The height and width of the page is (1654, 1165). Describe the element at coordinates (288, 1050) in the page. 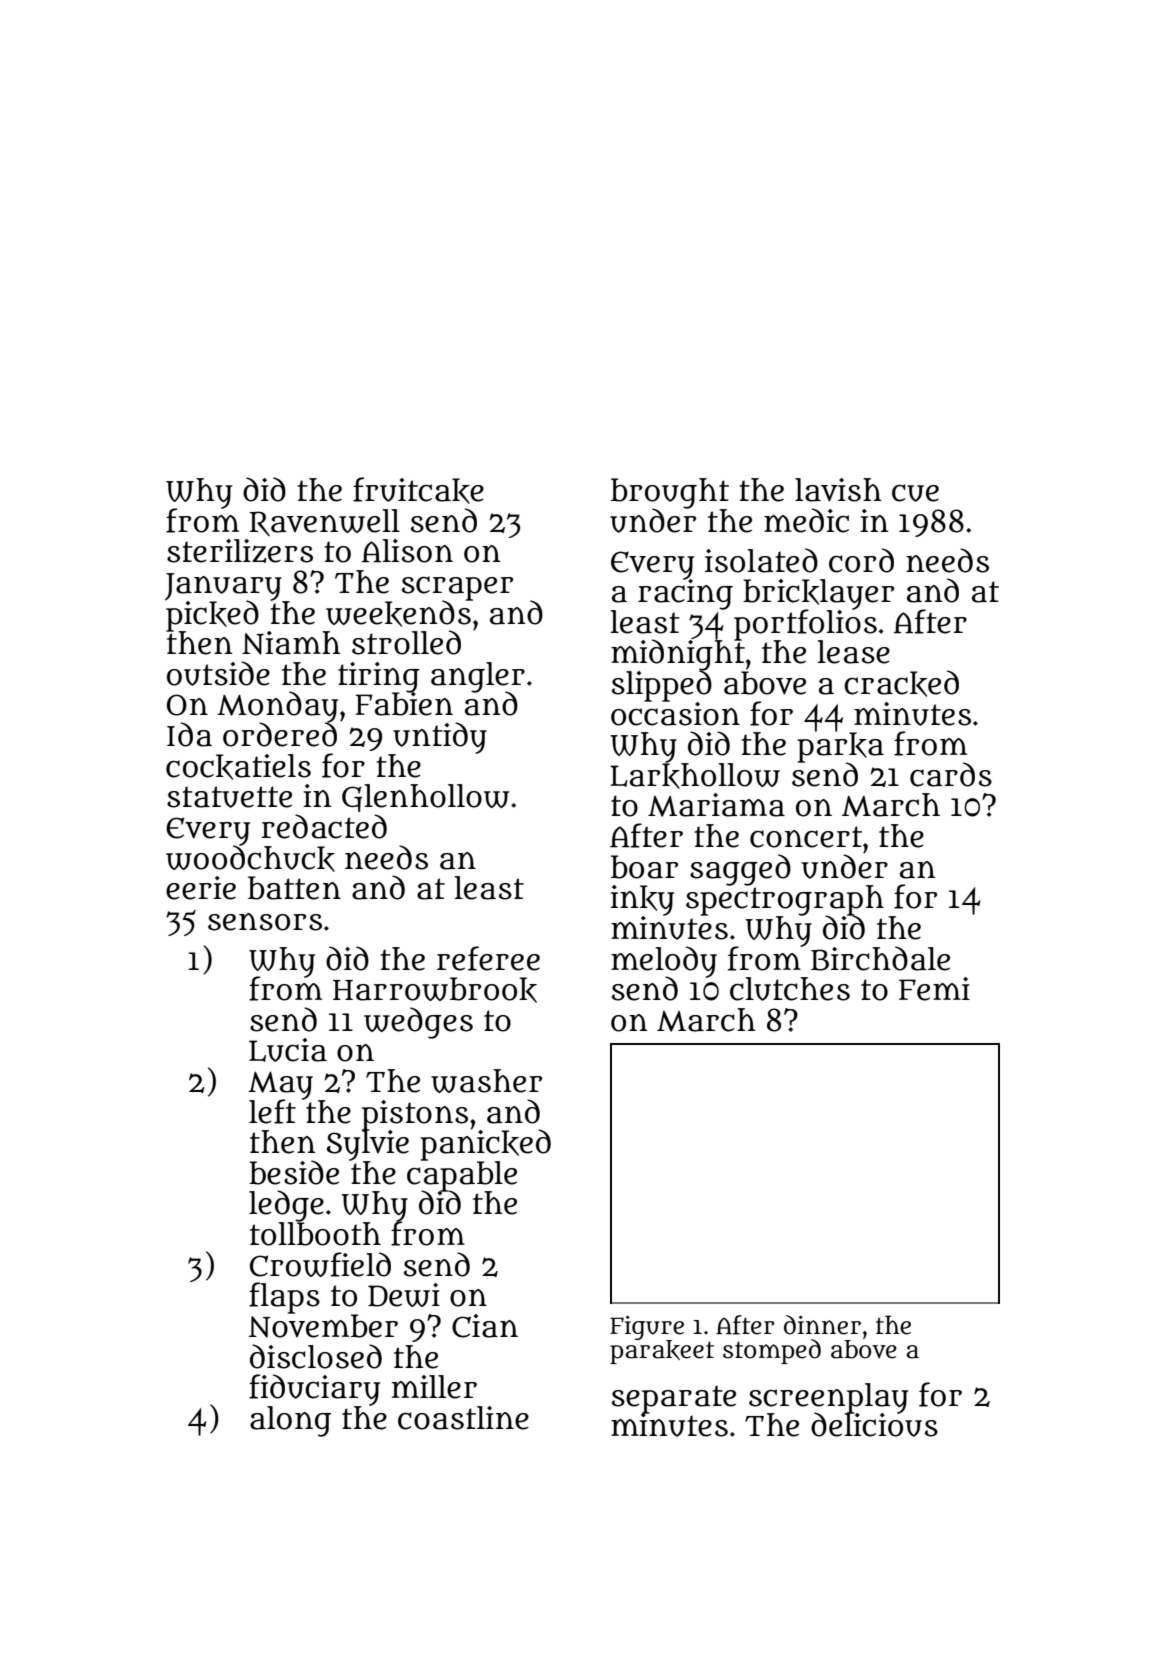

I see `Lucia` at that location.
